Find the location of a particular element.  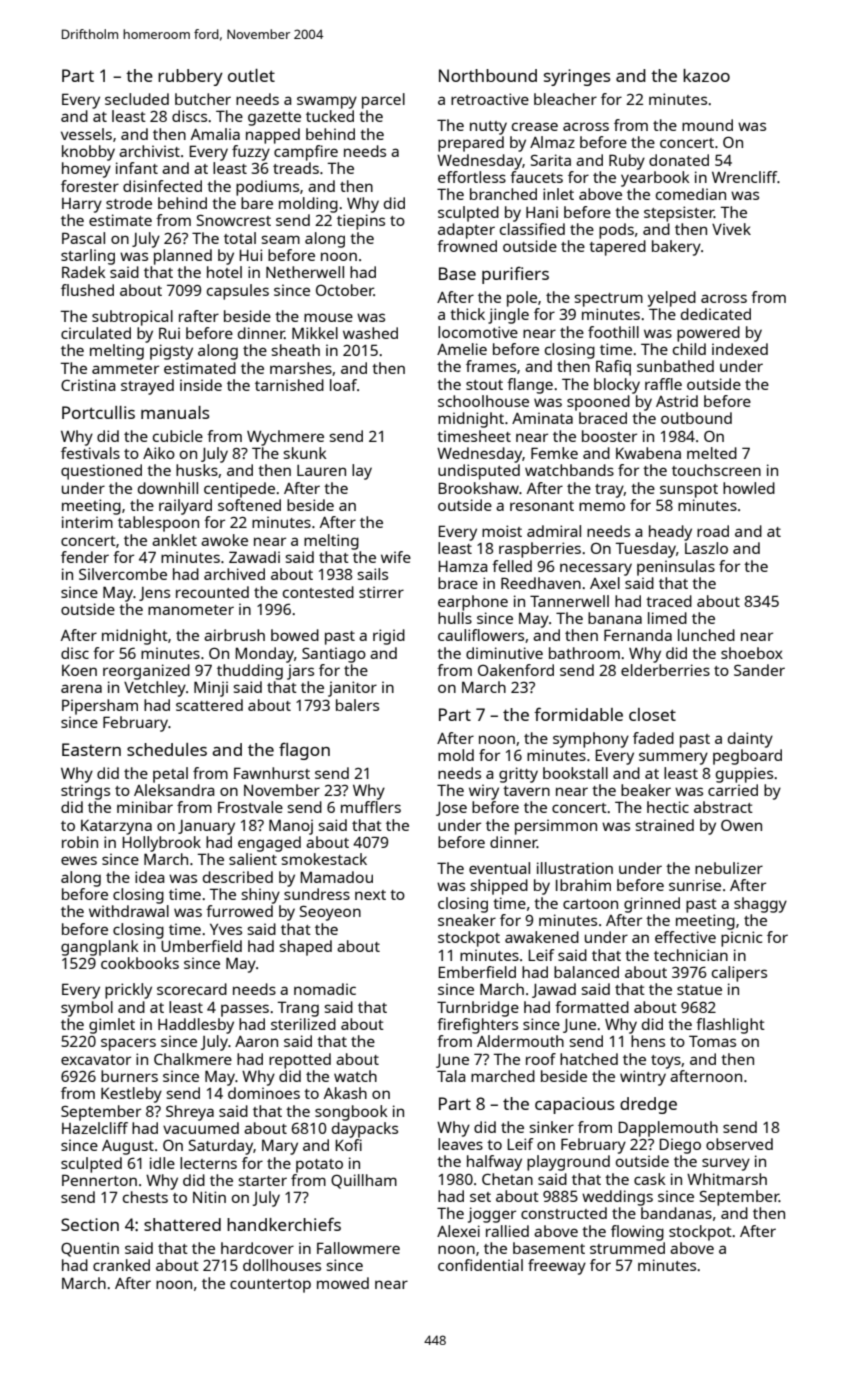

child is located at coordinates (689, 349).
